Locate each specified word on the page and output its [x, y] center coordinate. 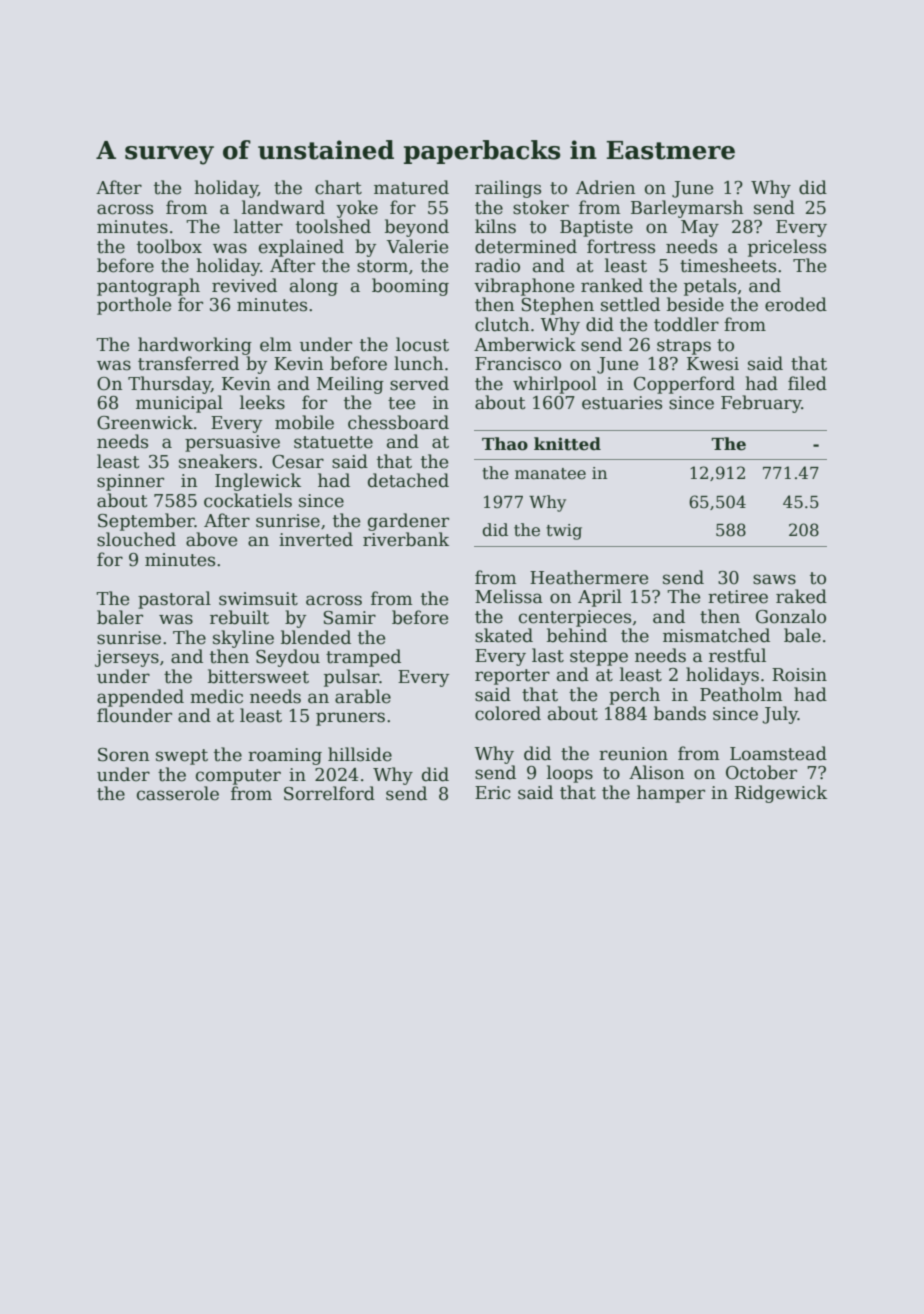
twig [564, 532]
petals [710, 287]
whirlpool [555, 385]
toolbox [169, 246]
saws [774, 579]
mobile [304, 422]
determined [526, 246]
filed [807, 383]
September [146, 522]
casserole [178, 793]
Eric [493, 793]
